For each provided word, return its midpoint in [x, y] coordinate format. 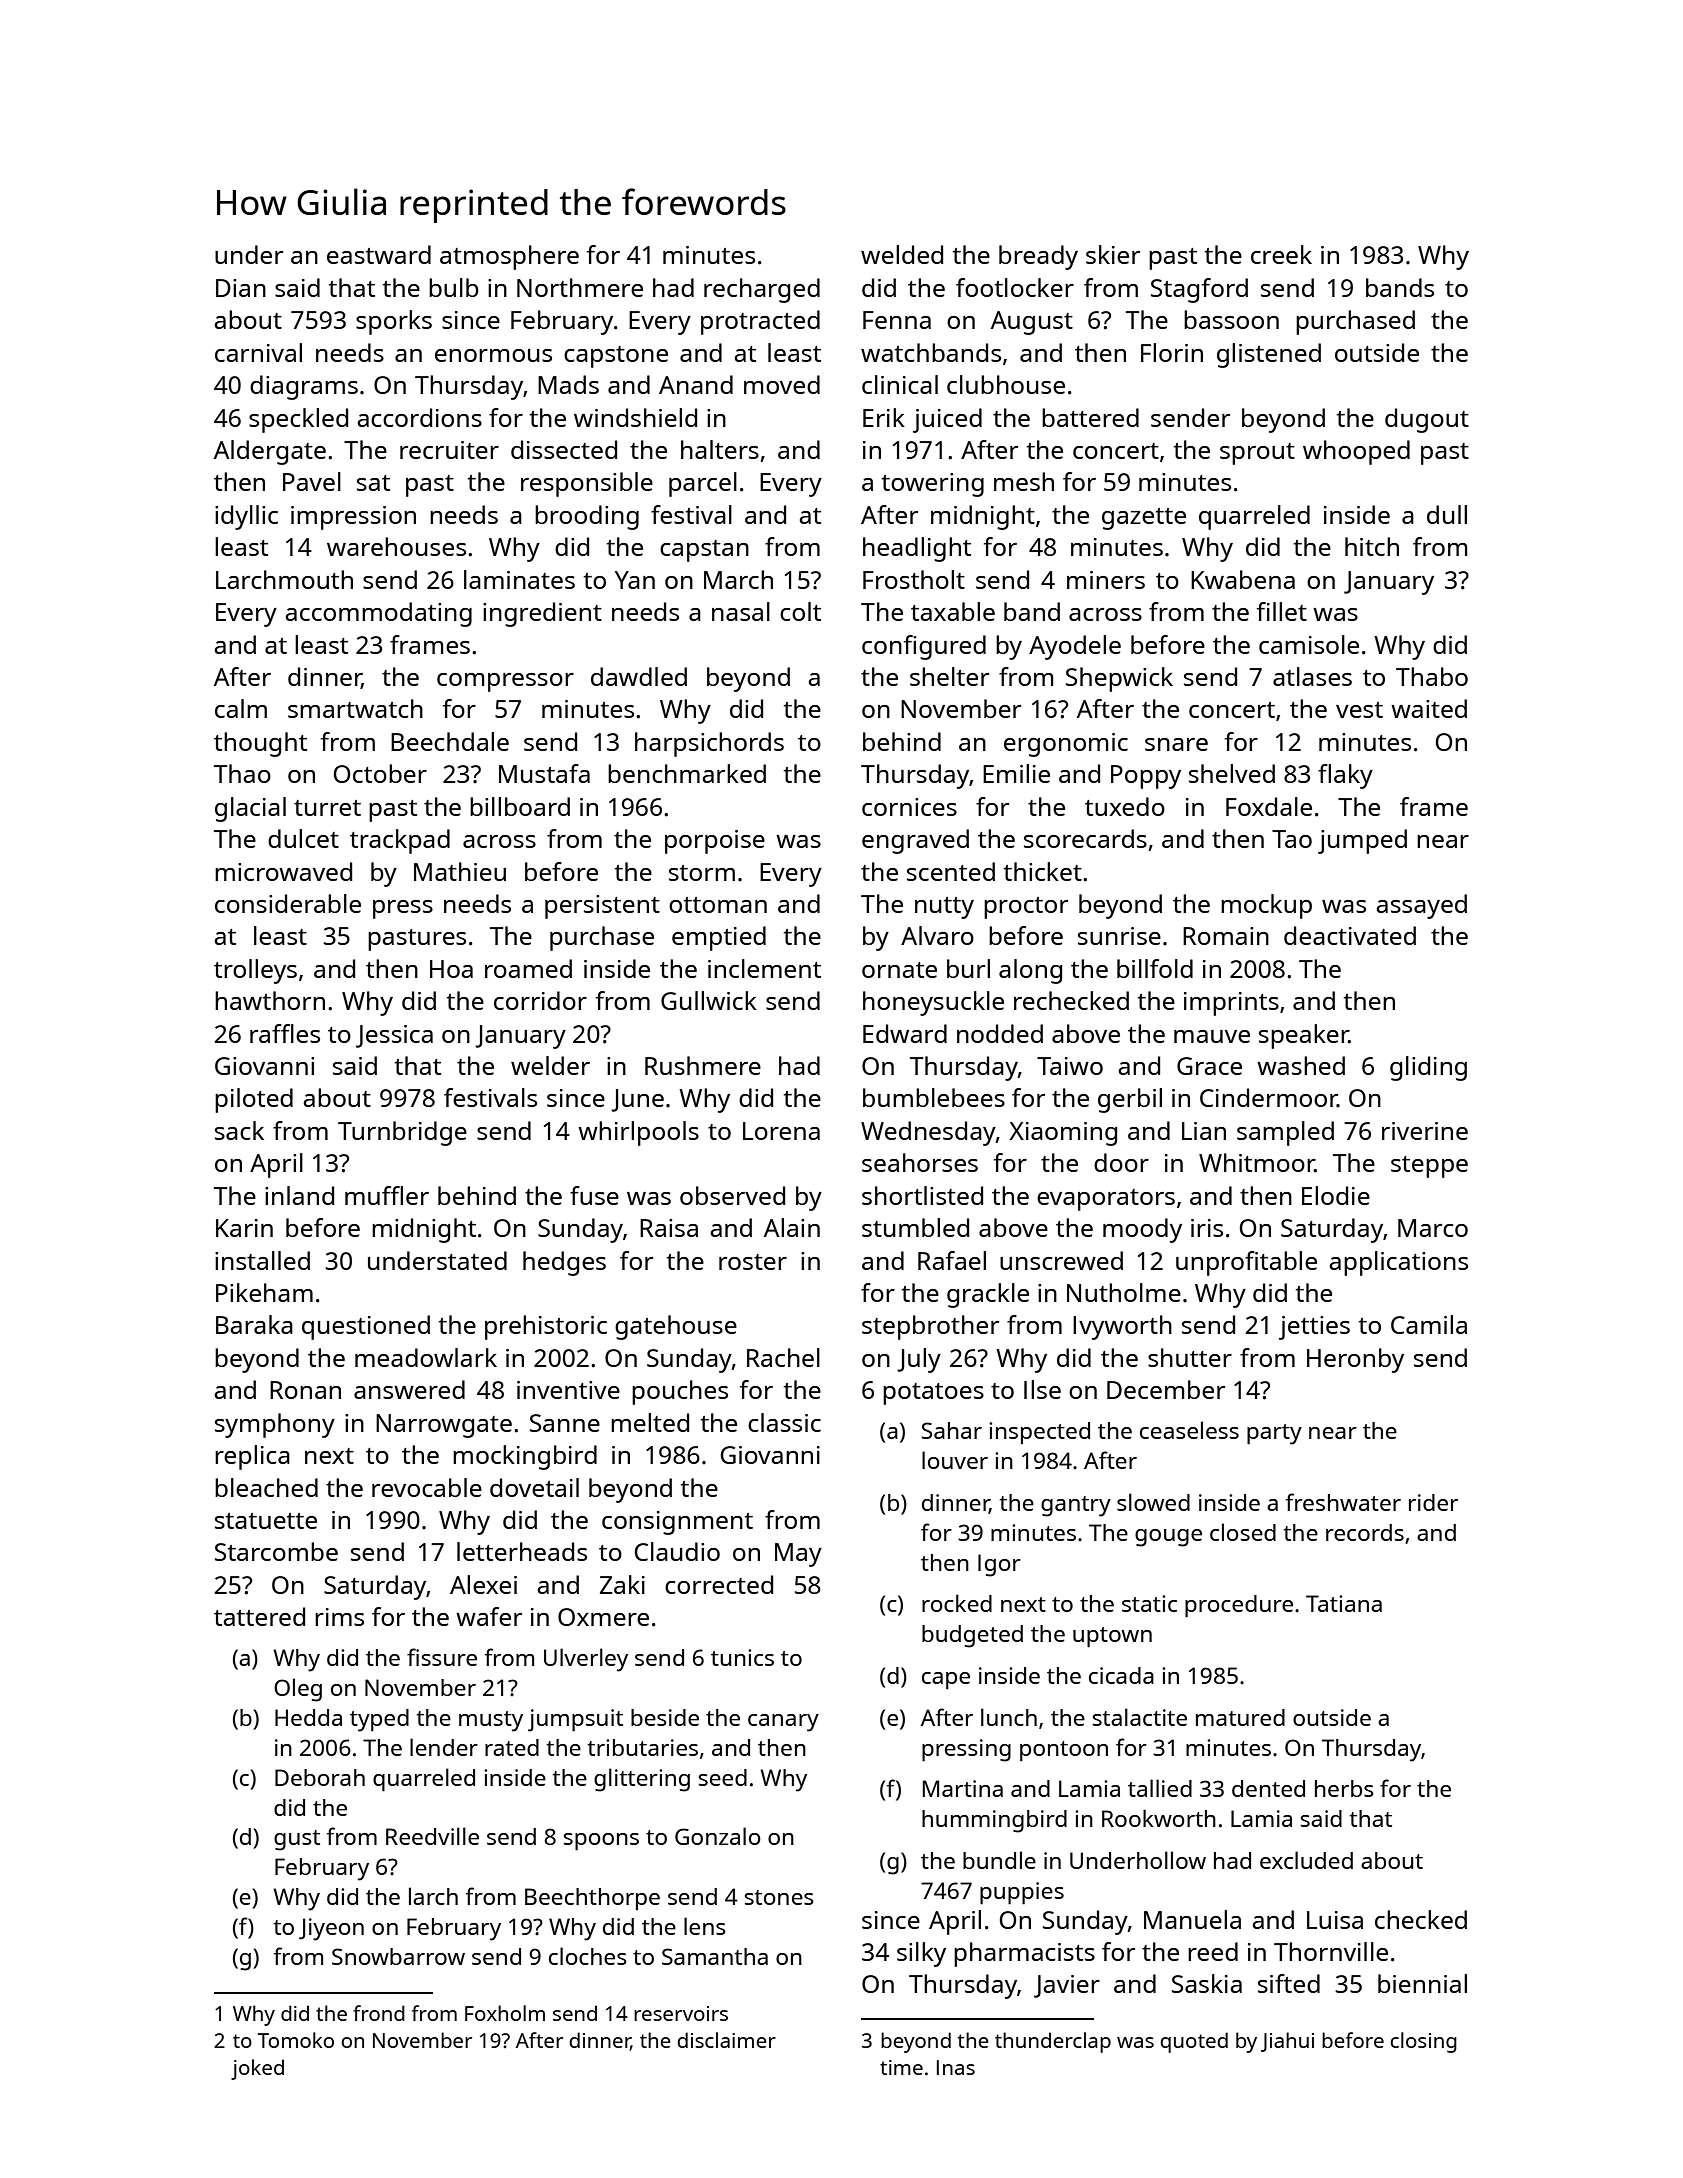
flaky [1345, 776]
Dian [241, 288]
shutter [1190, 1357]
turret [327, 808]
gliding [1428, 1068]
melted [650, 1422]
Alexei [483, 1584]
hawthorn [270, 1000]
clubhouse [1006, 384]
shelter [949, 676]
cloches [588, 1956]
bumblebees [934, 1097]
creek [1281, 254]
